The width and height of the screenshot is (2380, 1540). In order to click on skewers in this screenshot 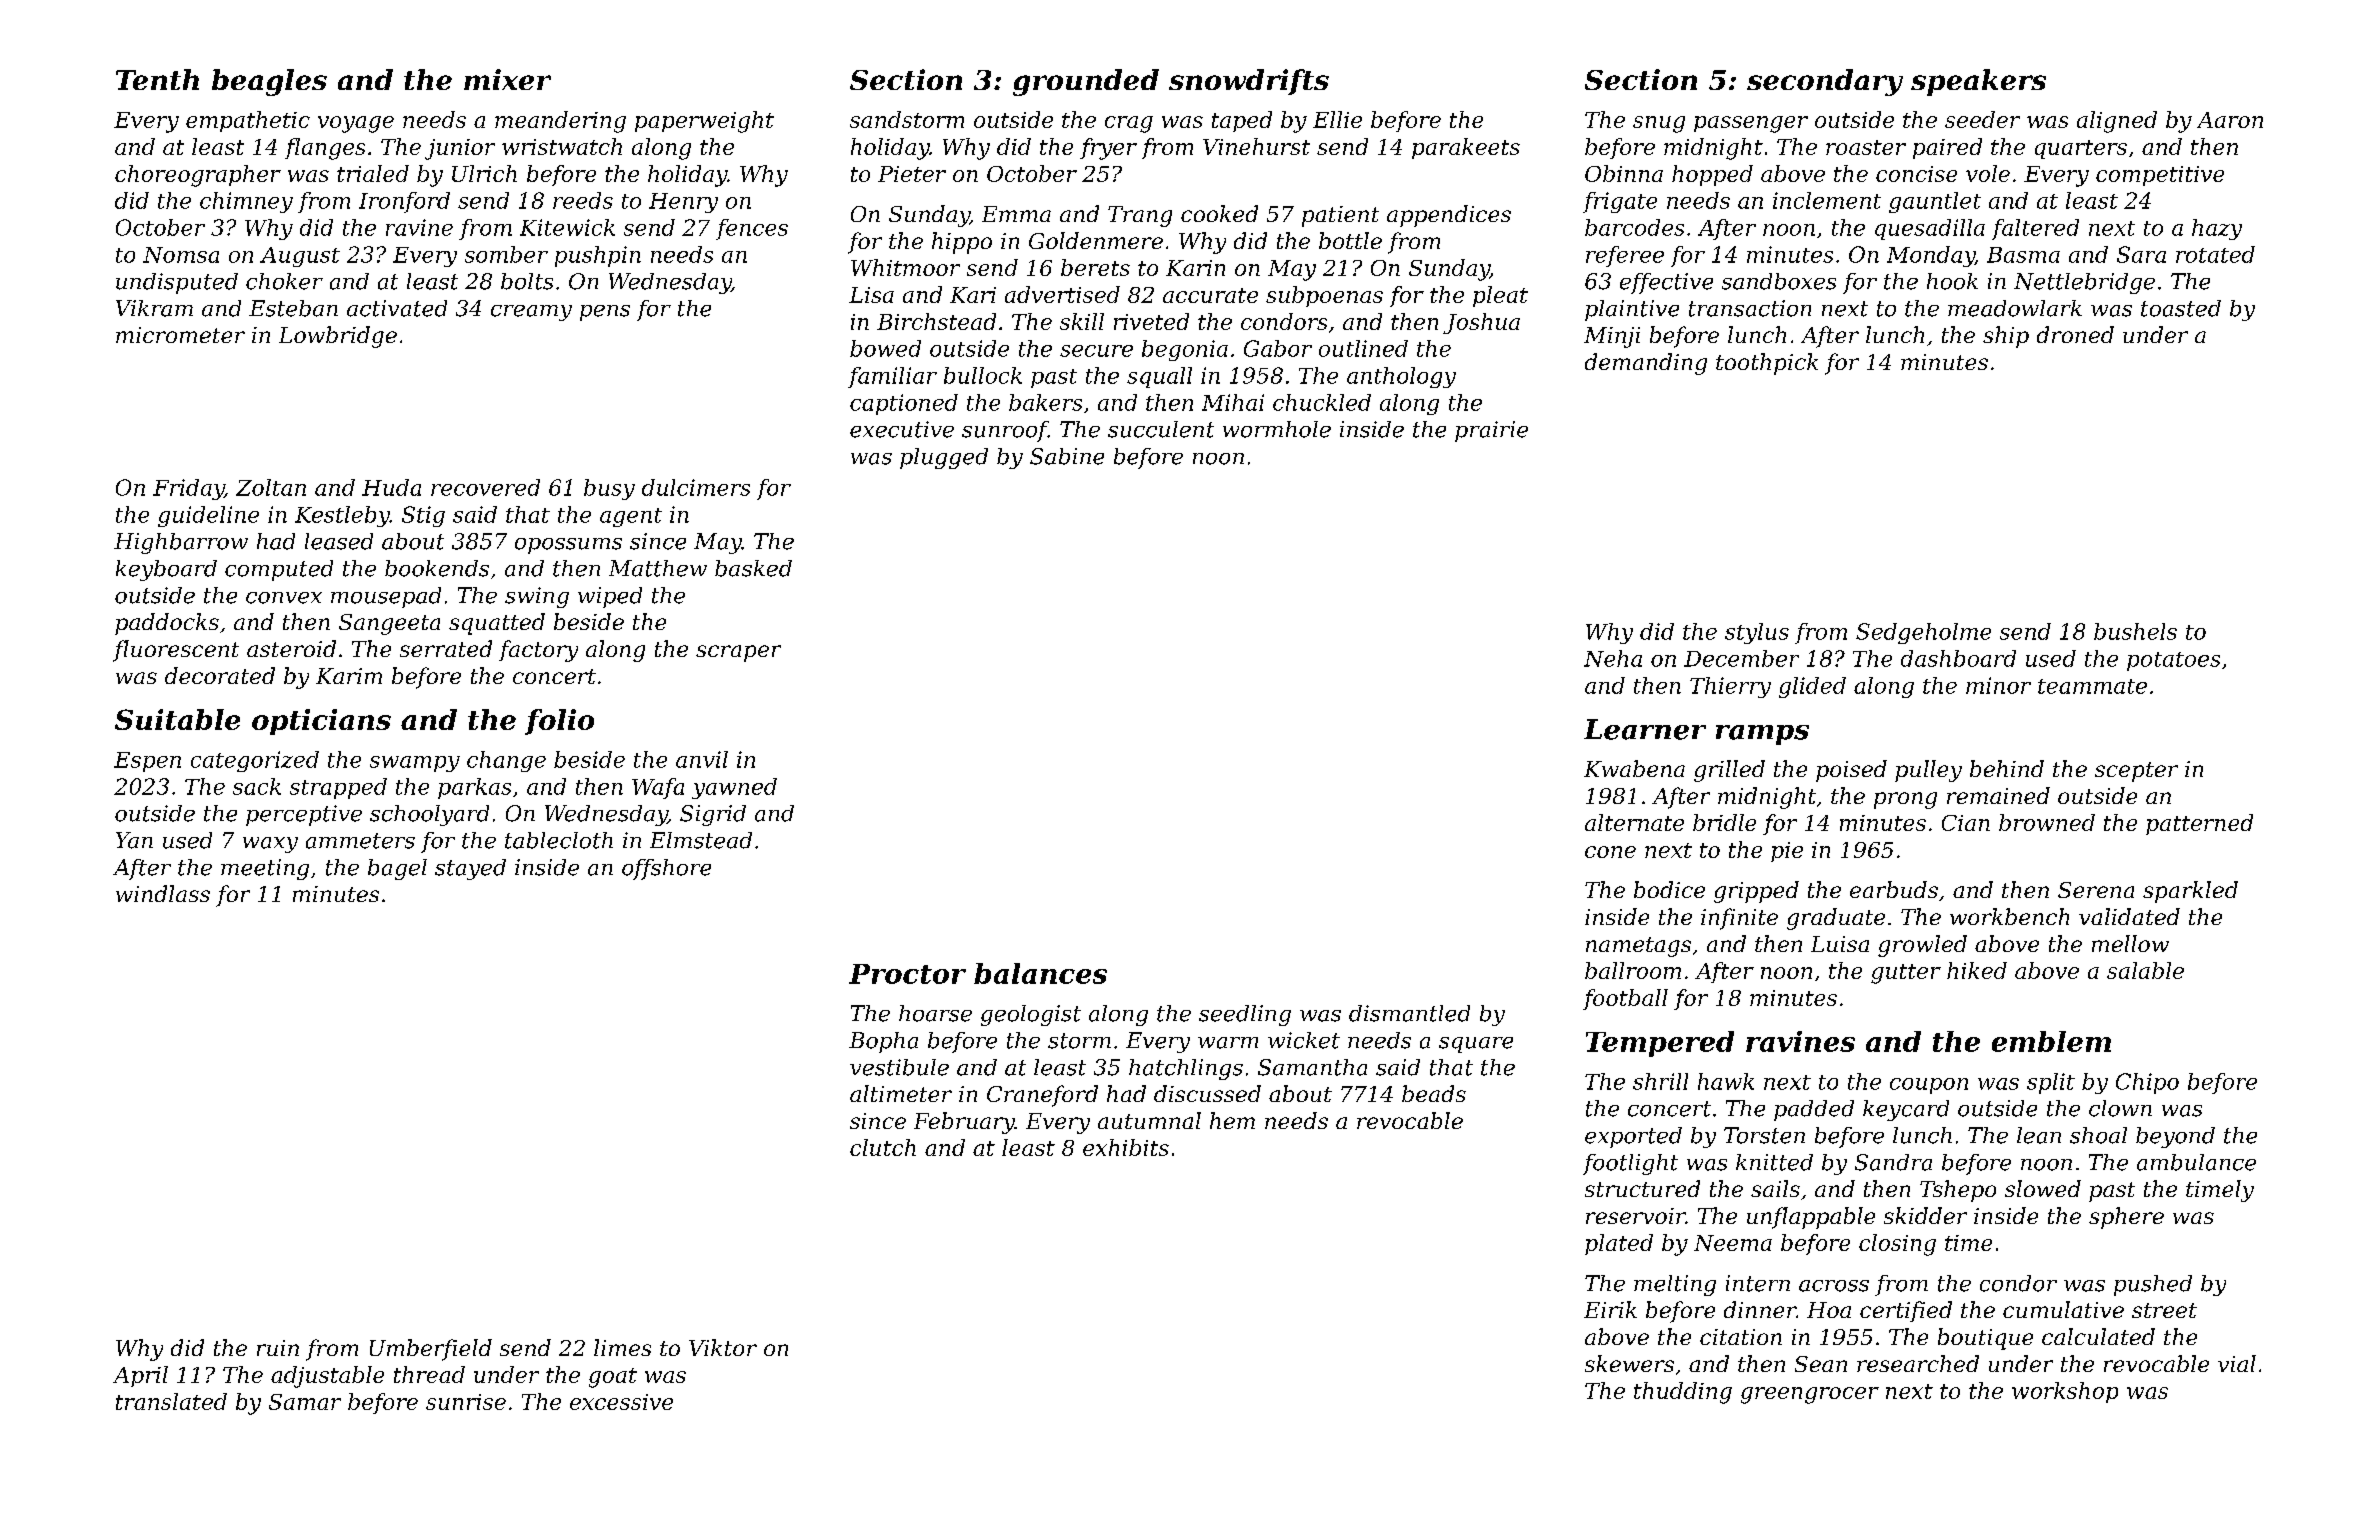, I will do `click(1629, 1363)`.
